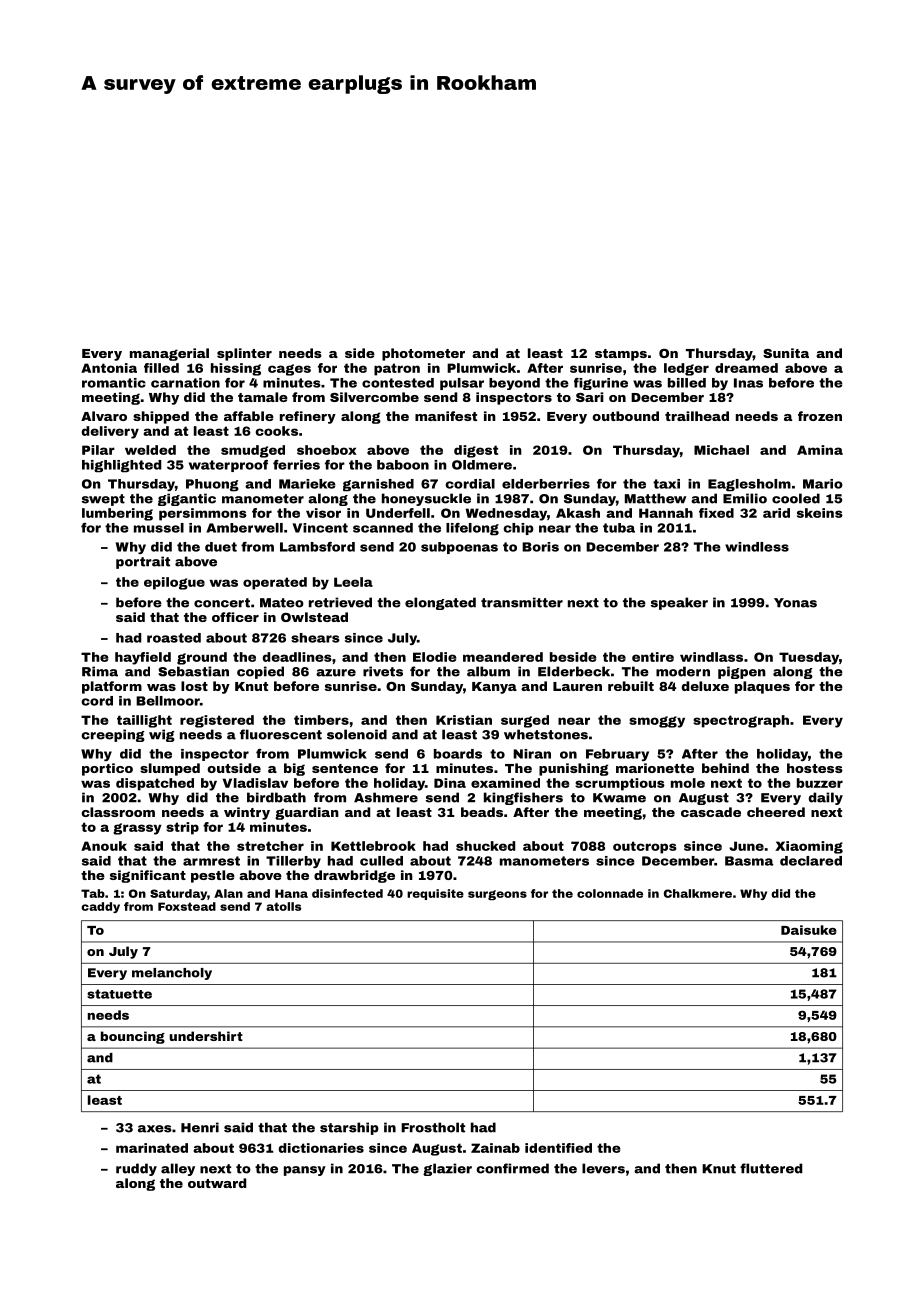 The image size is (924, 1308). I want to click on hostess, so click(815, 768).
